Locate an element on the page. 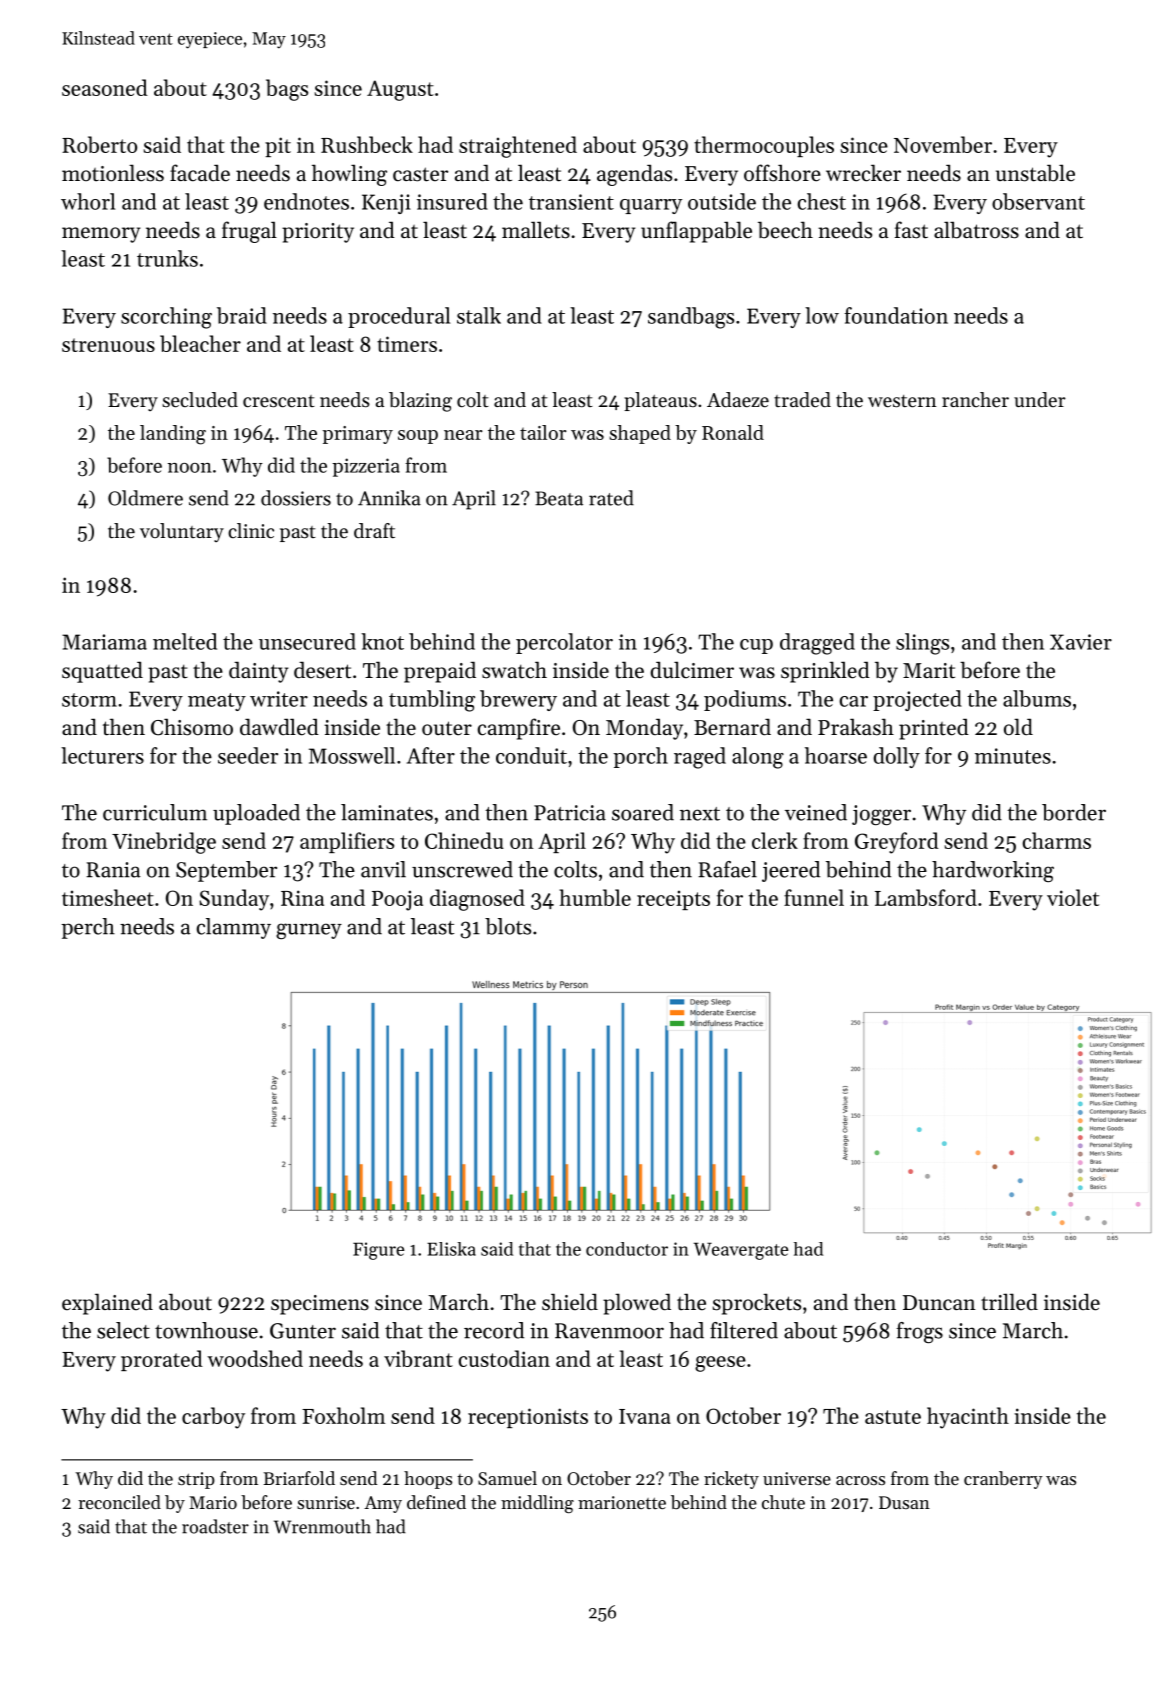  Dusan is located at coordinates (904, 1502).
